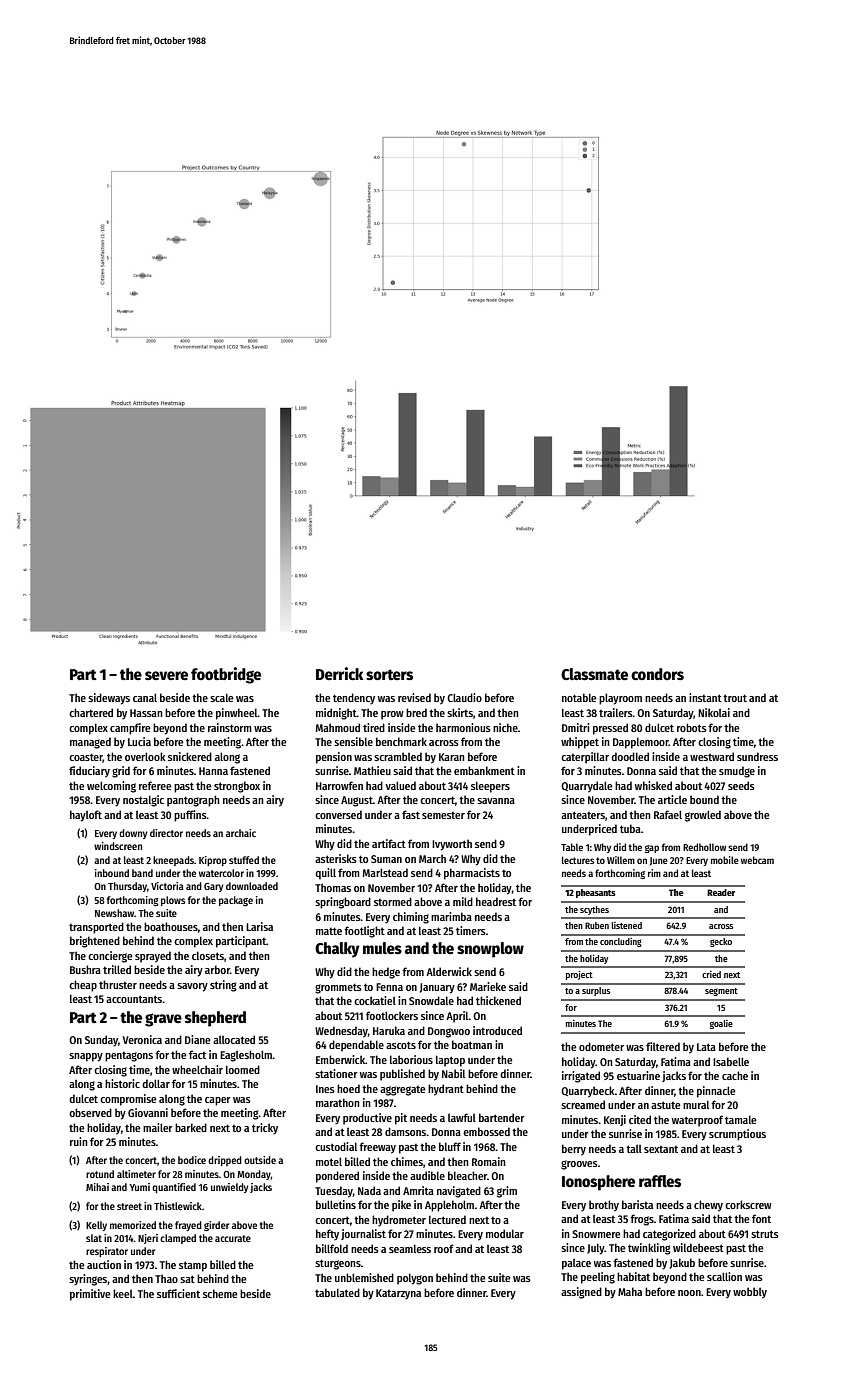  What do you see at coordinates (178, 1206) in the image?
I see `Thistlewick` at bounding box center [178, 1206].
